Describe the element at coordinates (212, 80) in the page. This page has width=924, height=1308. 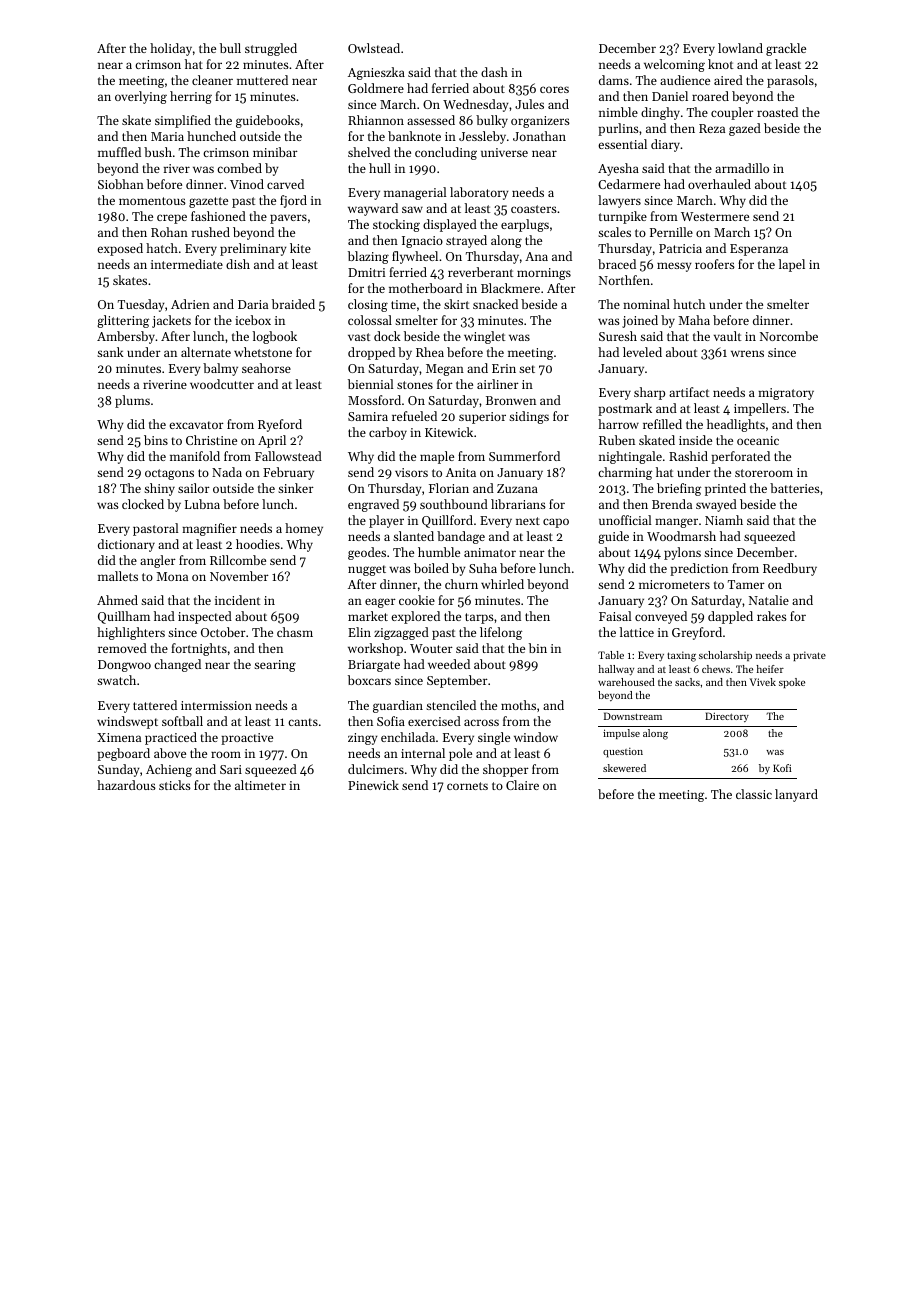
I see `cleaner` at that location.
